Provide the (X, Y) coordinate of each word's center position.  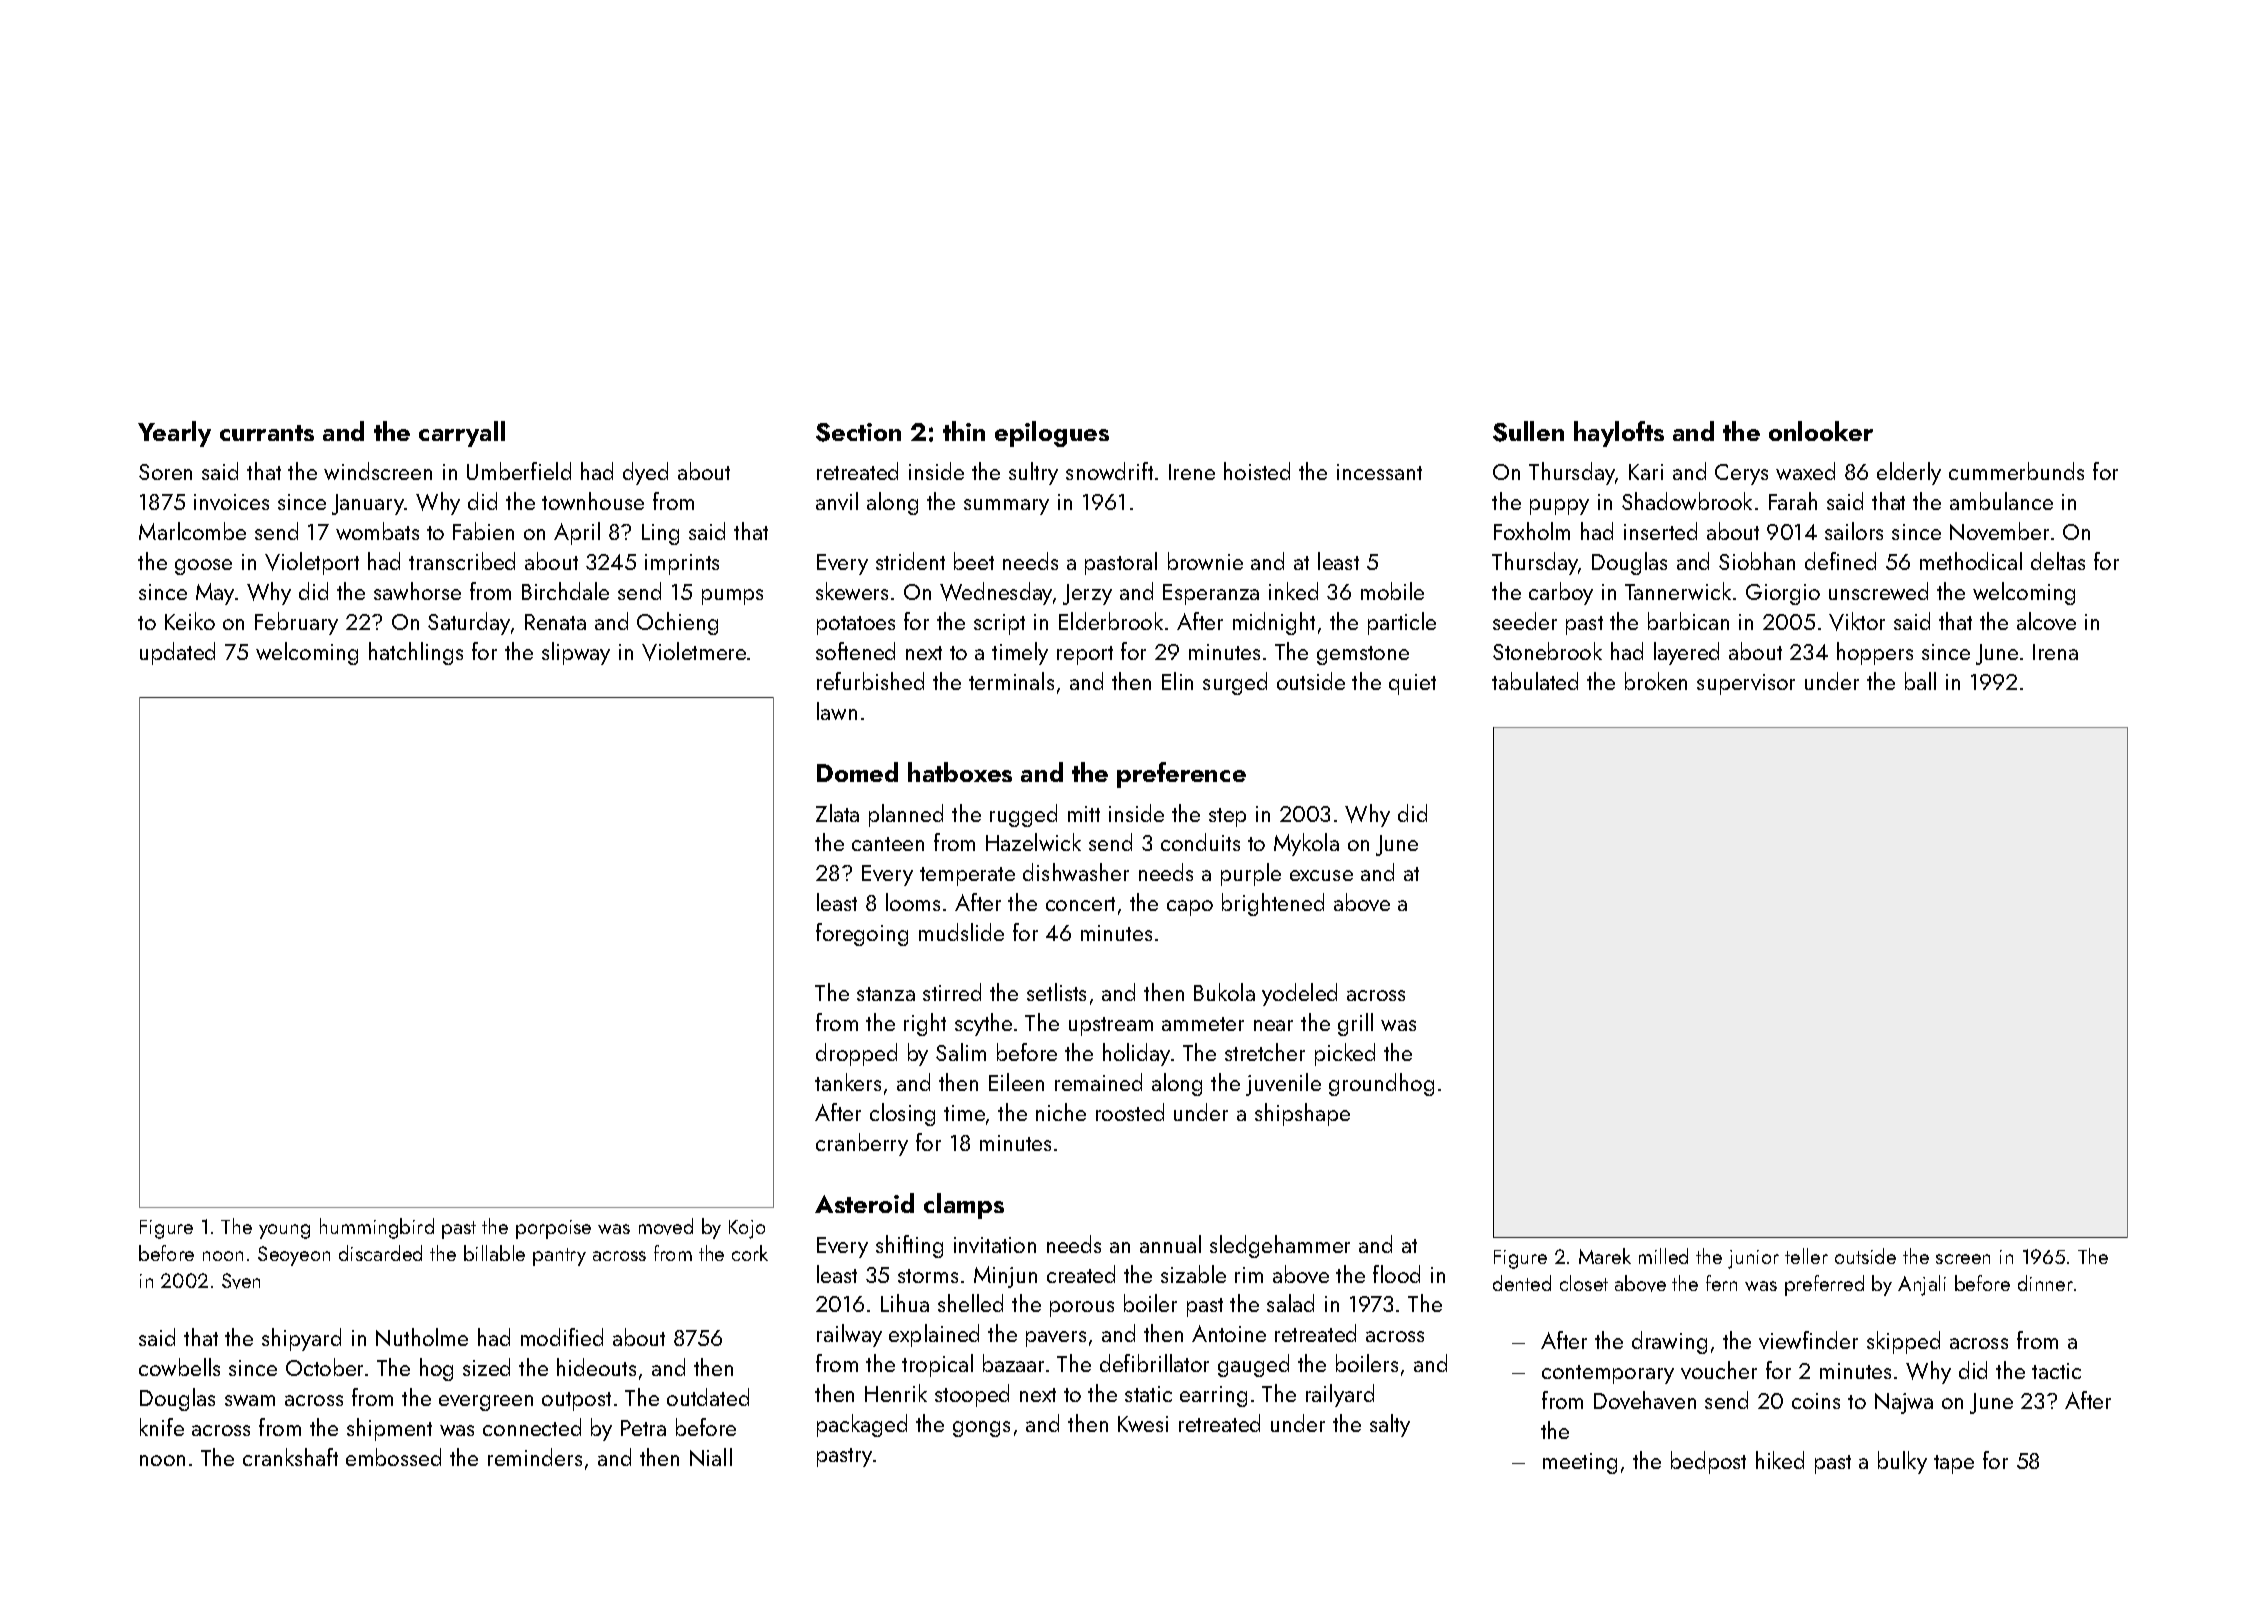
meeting (1580, 1463)
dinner (2045, 1283)
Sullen (1528, 431)
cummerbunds (2016, 471)
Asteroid (864, 1203)
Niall (711, 1457)
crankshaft (290, 1457)
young (284, 1231)
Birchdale (565, 591)
